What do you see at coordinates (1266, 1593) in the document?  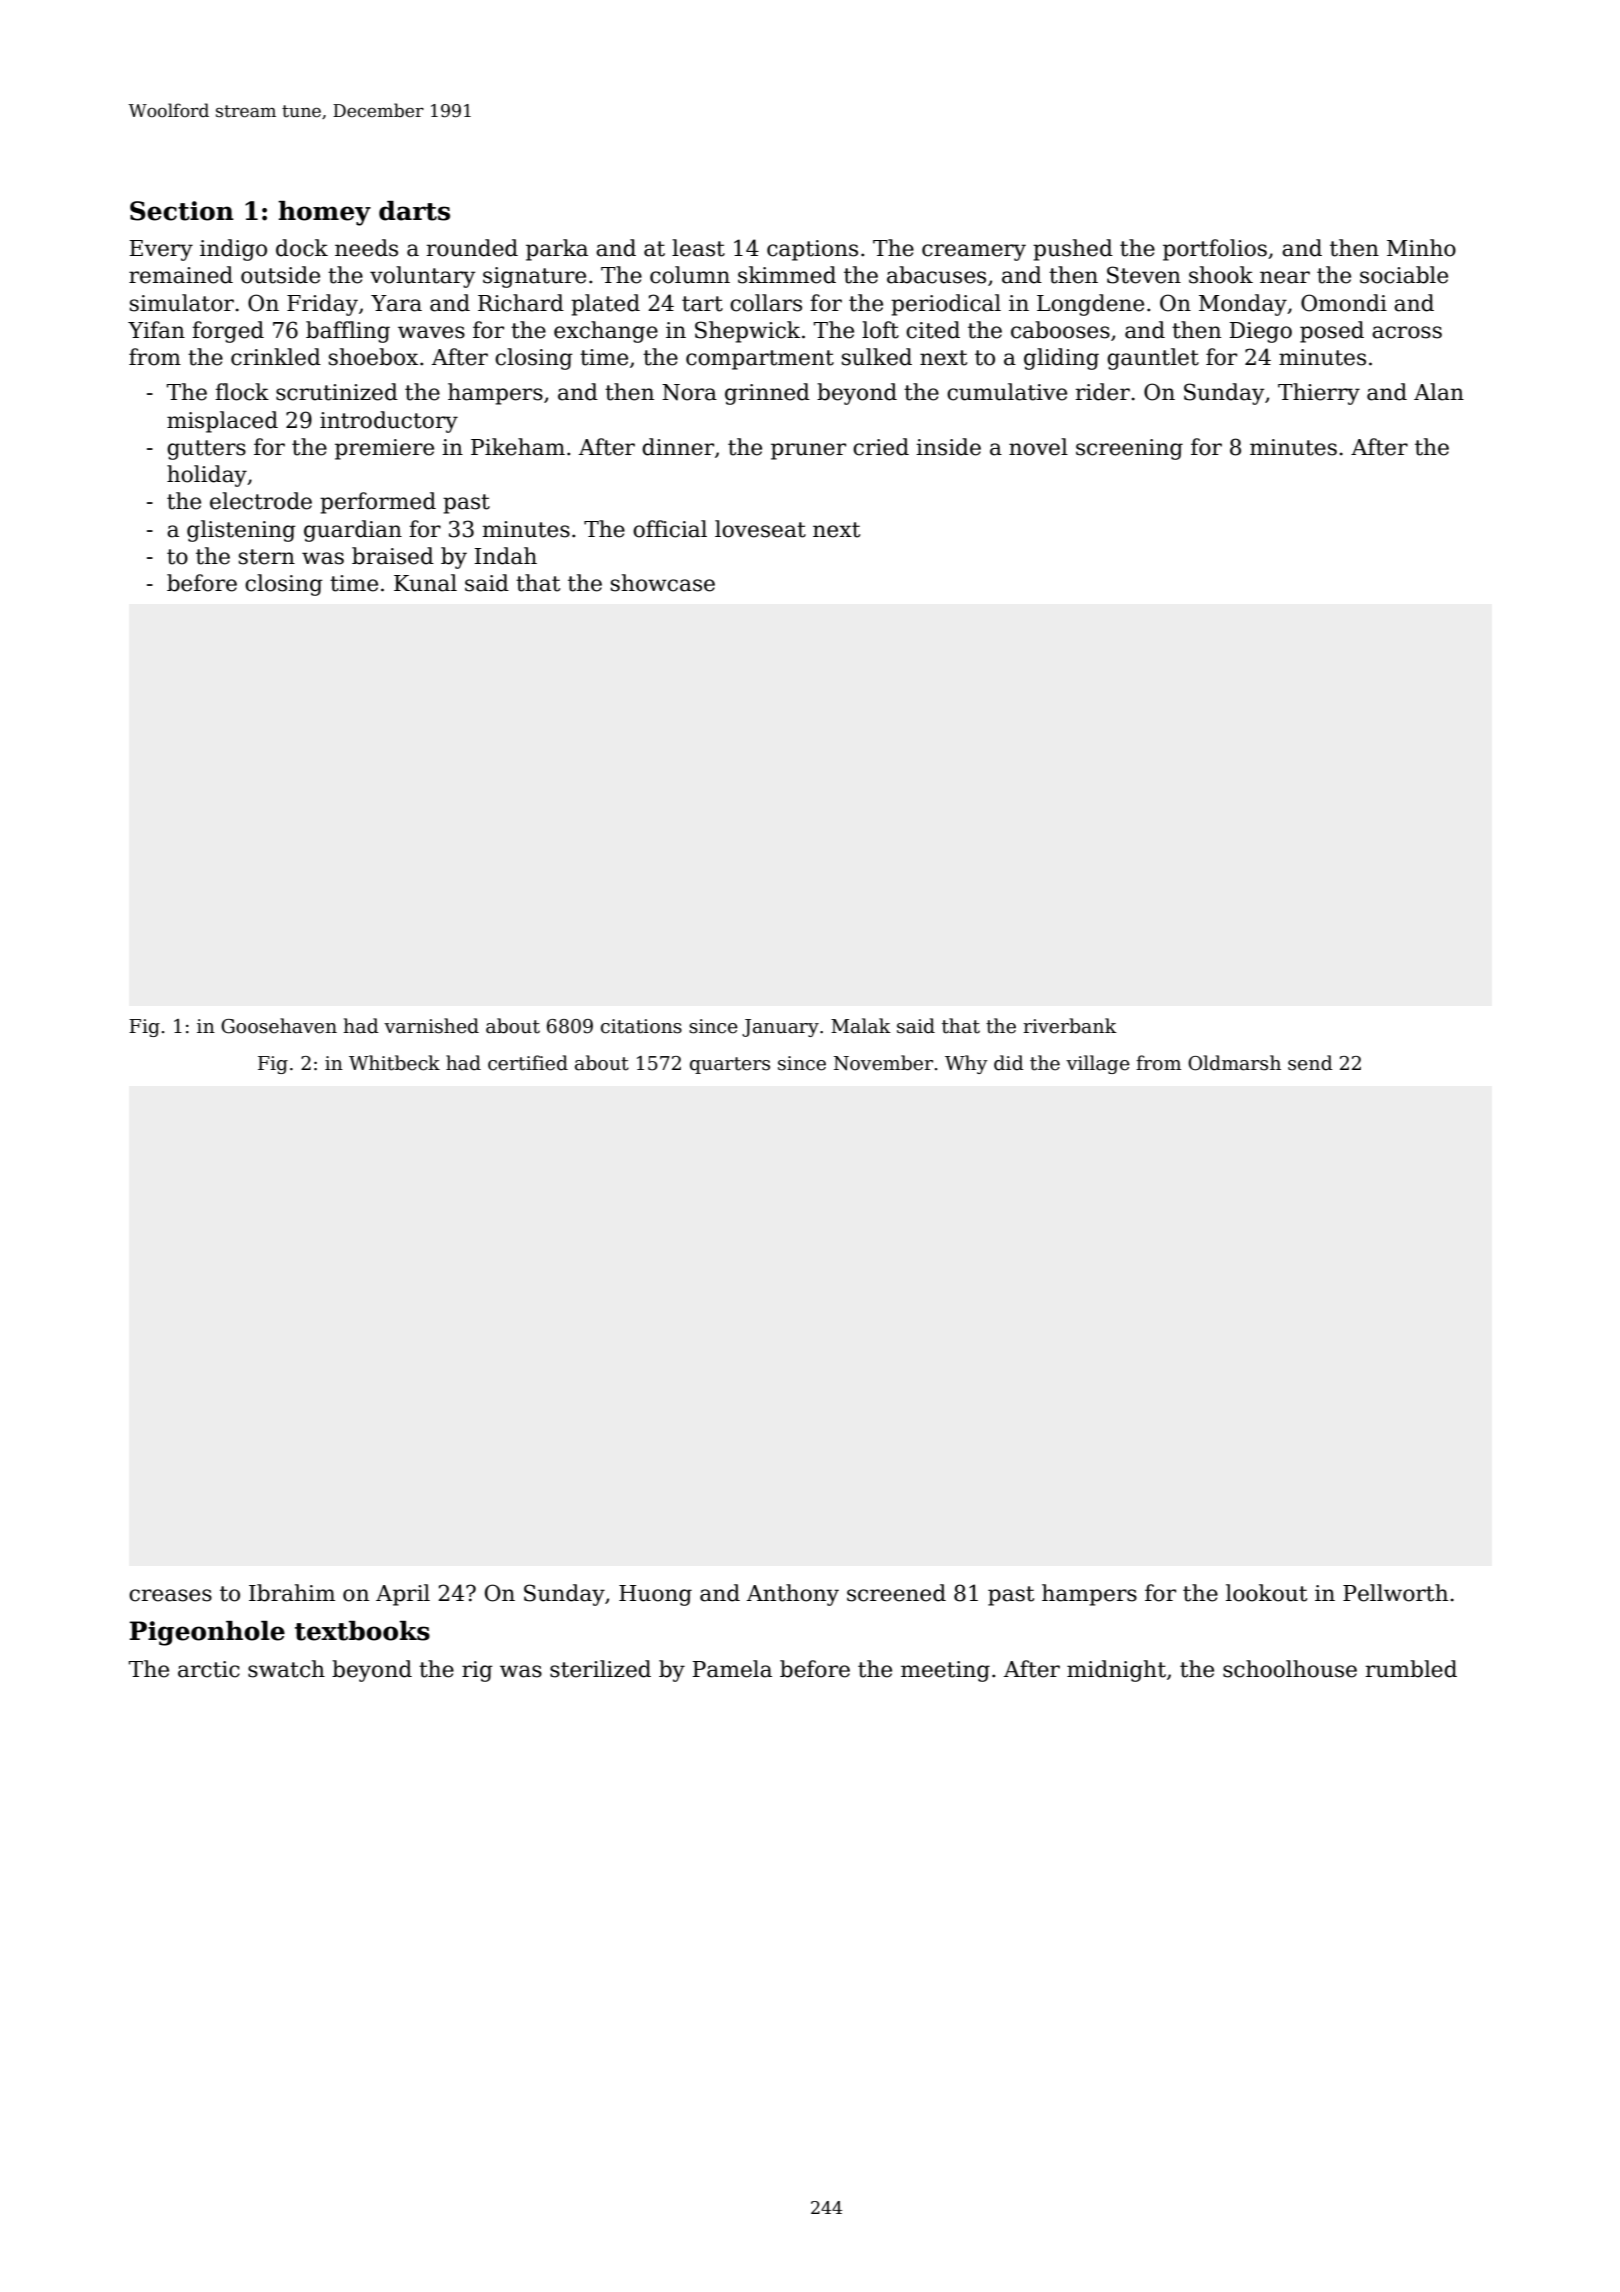 I see `lookout` at bounding box center [1266, 1593].
